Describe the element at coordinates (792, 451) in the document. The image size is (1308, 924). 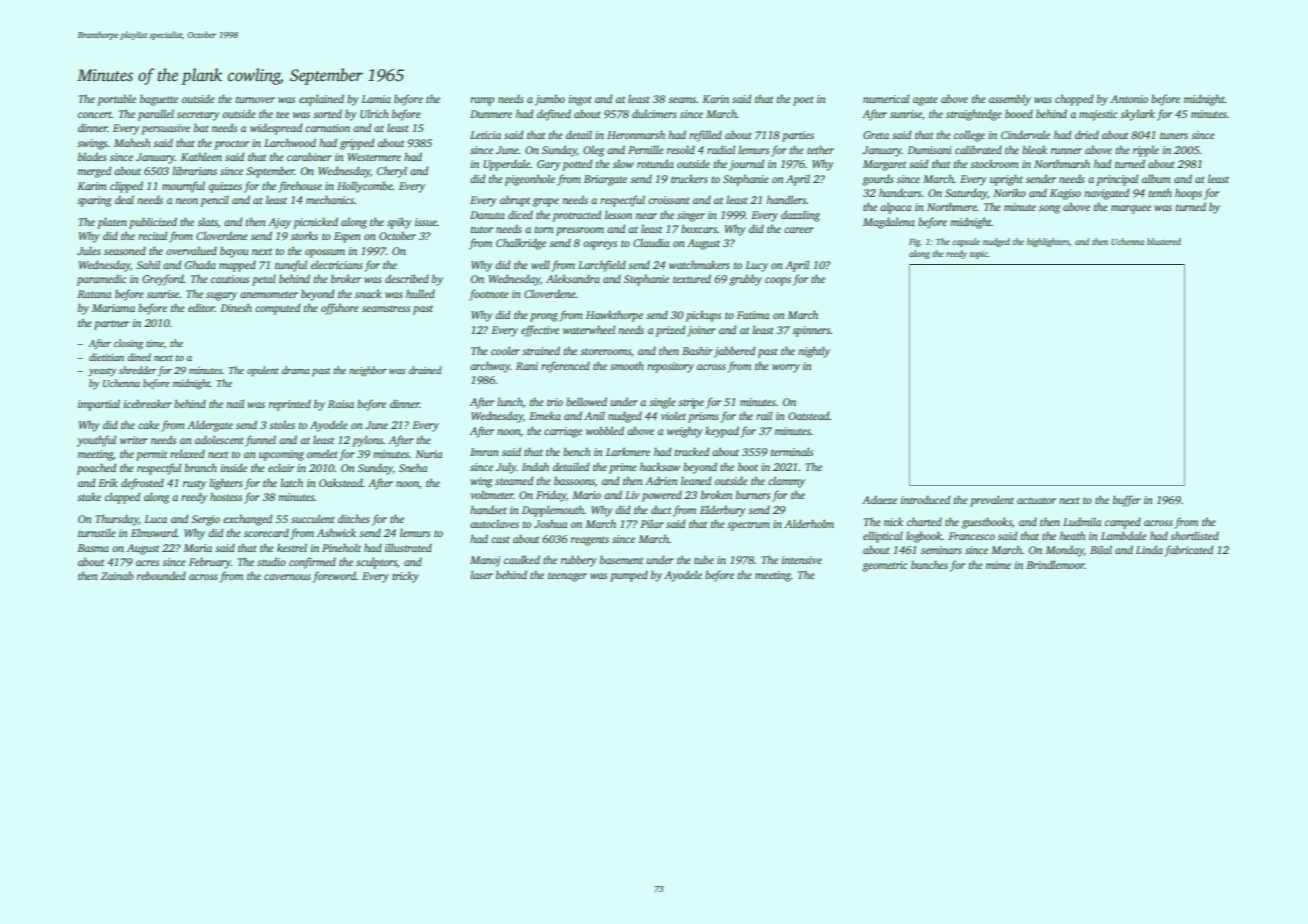
I see `terminals` at that location.
